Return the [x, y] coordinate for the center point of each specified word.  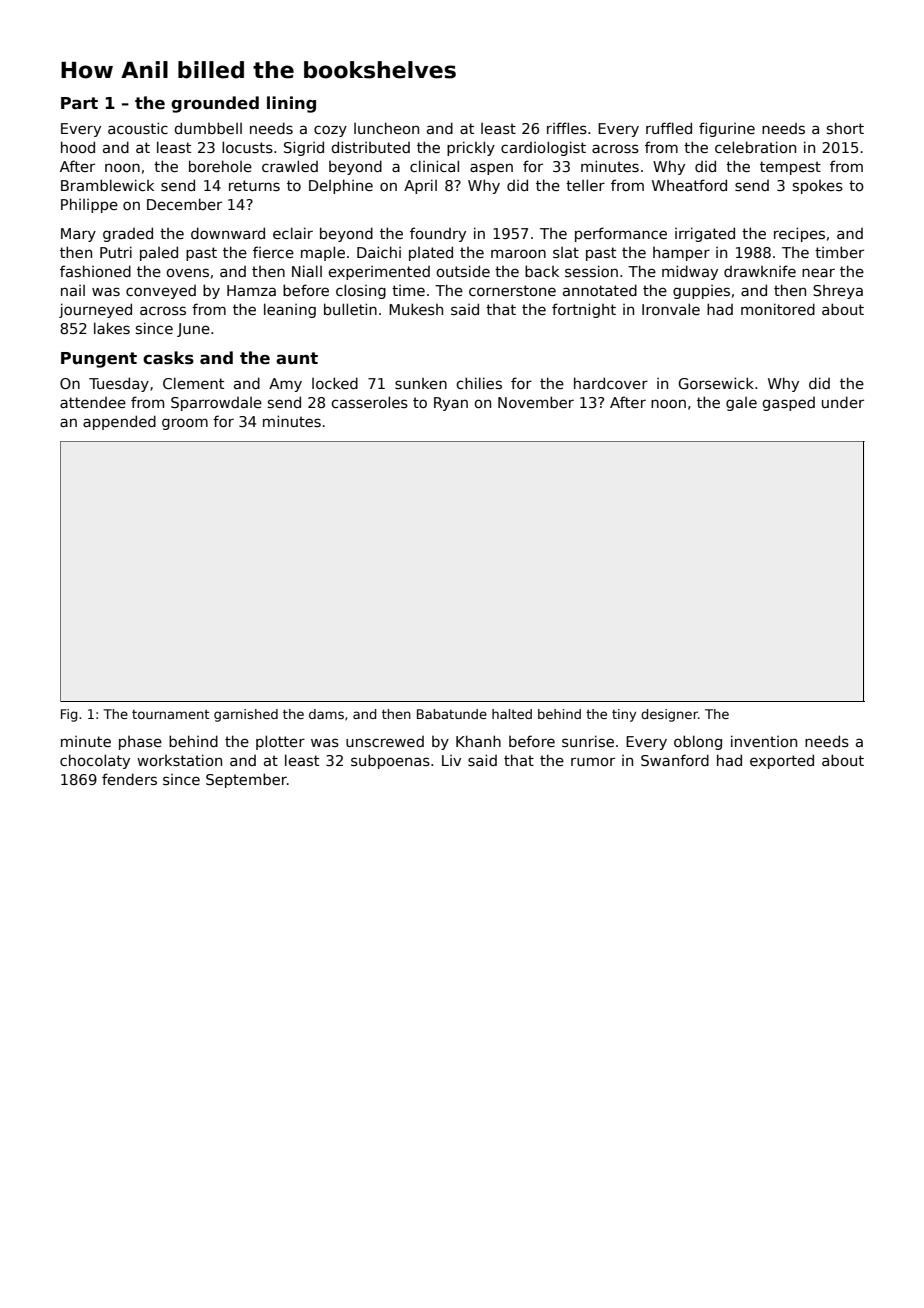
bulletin [350, 309]
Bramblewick [107, 185]
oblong [698, 742]
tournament [171, 714]
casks [168, 358]
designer [669, 715]
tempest [790, 168]
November [536, 402]
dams [326, 714]
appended [119, 422]
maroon [518, 253]
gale [741, 404]
